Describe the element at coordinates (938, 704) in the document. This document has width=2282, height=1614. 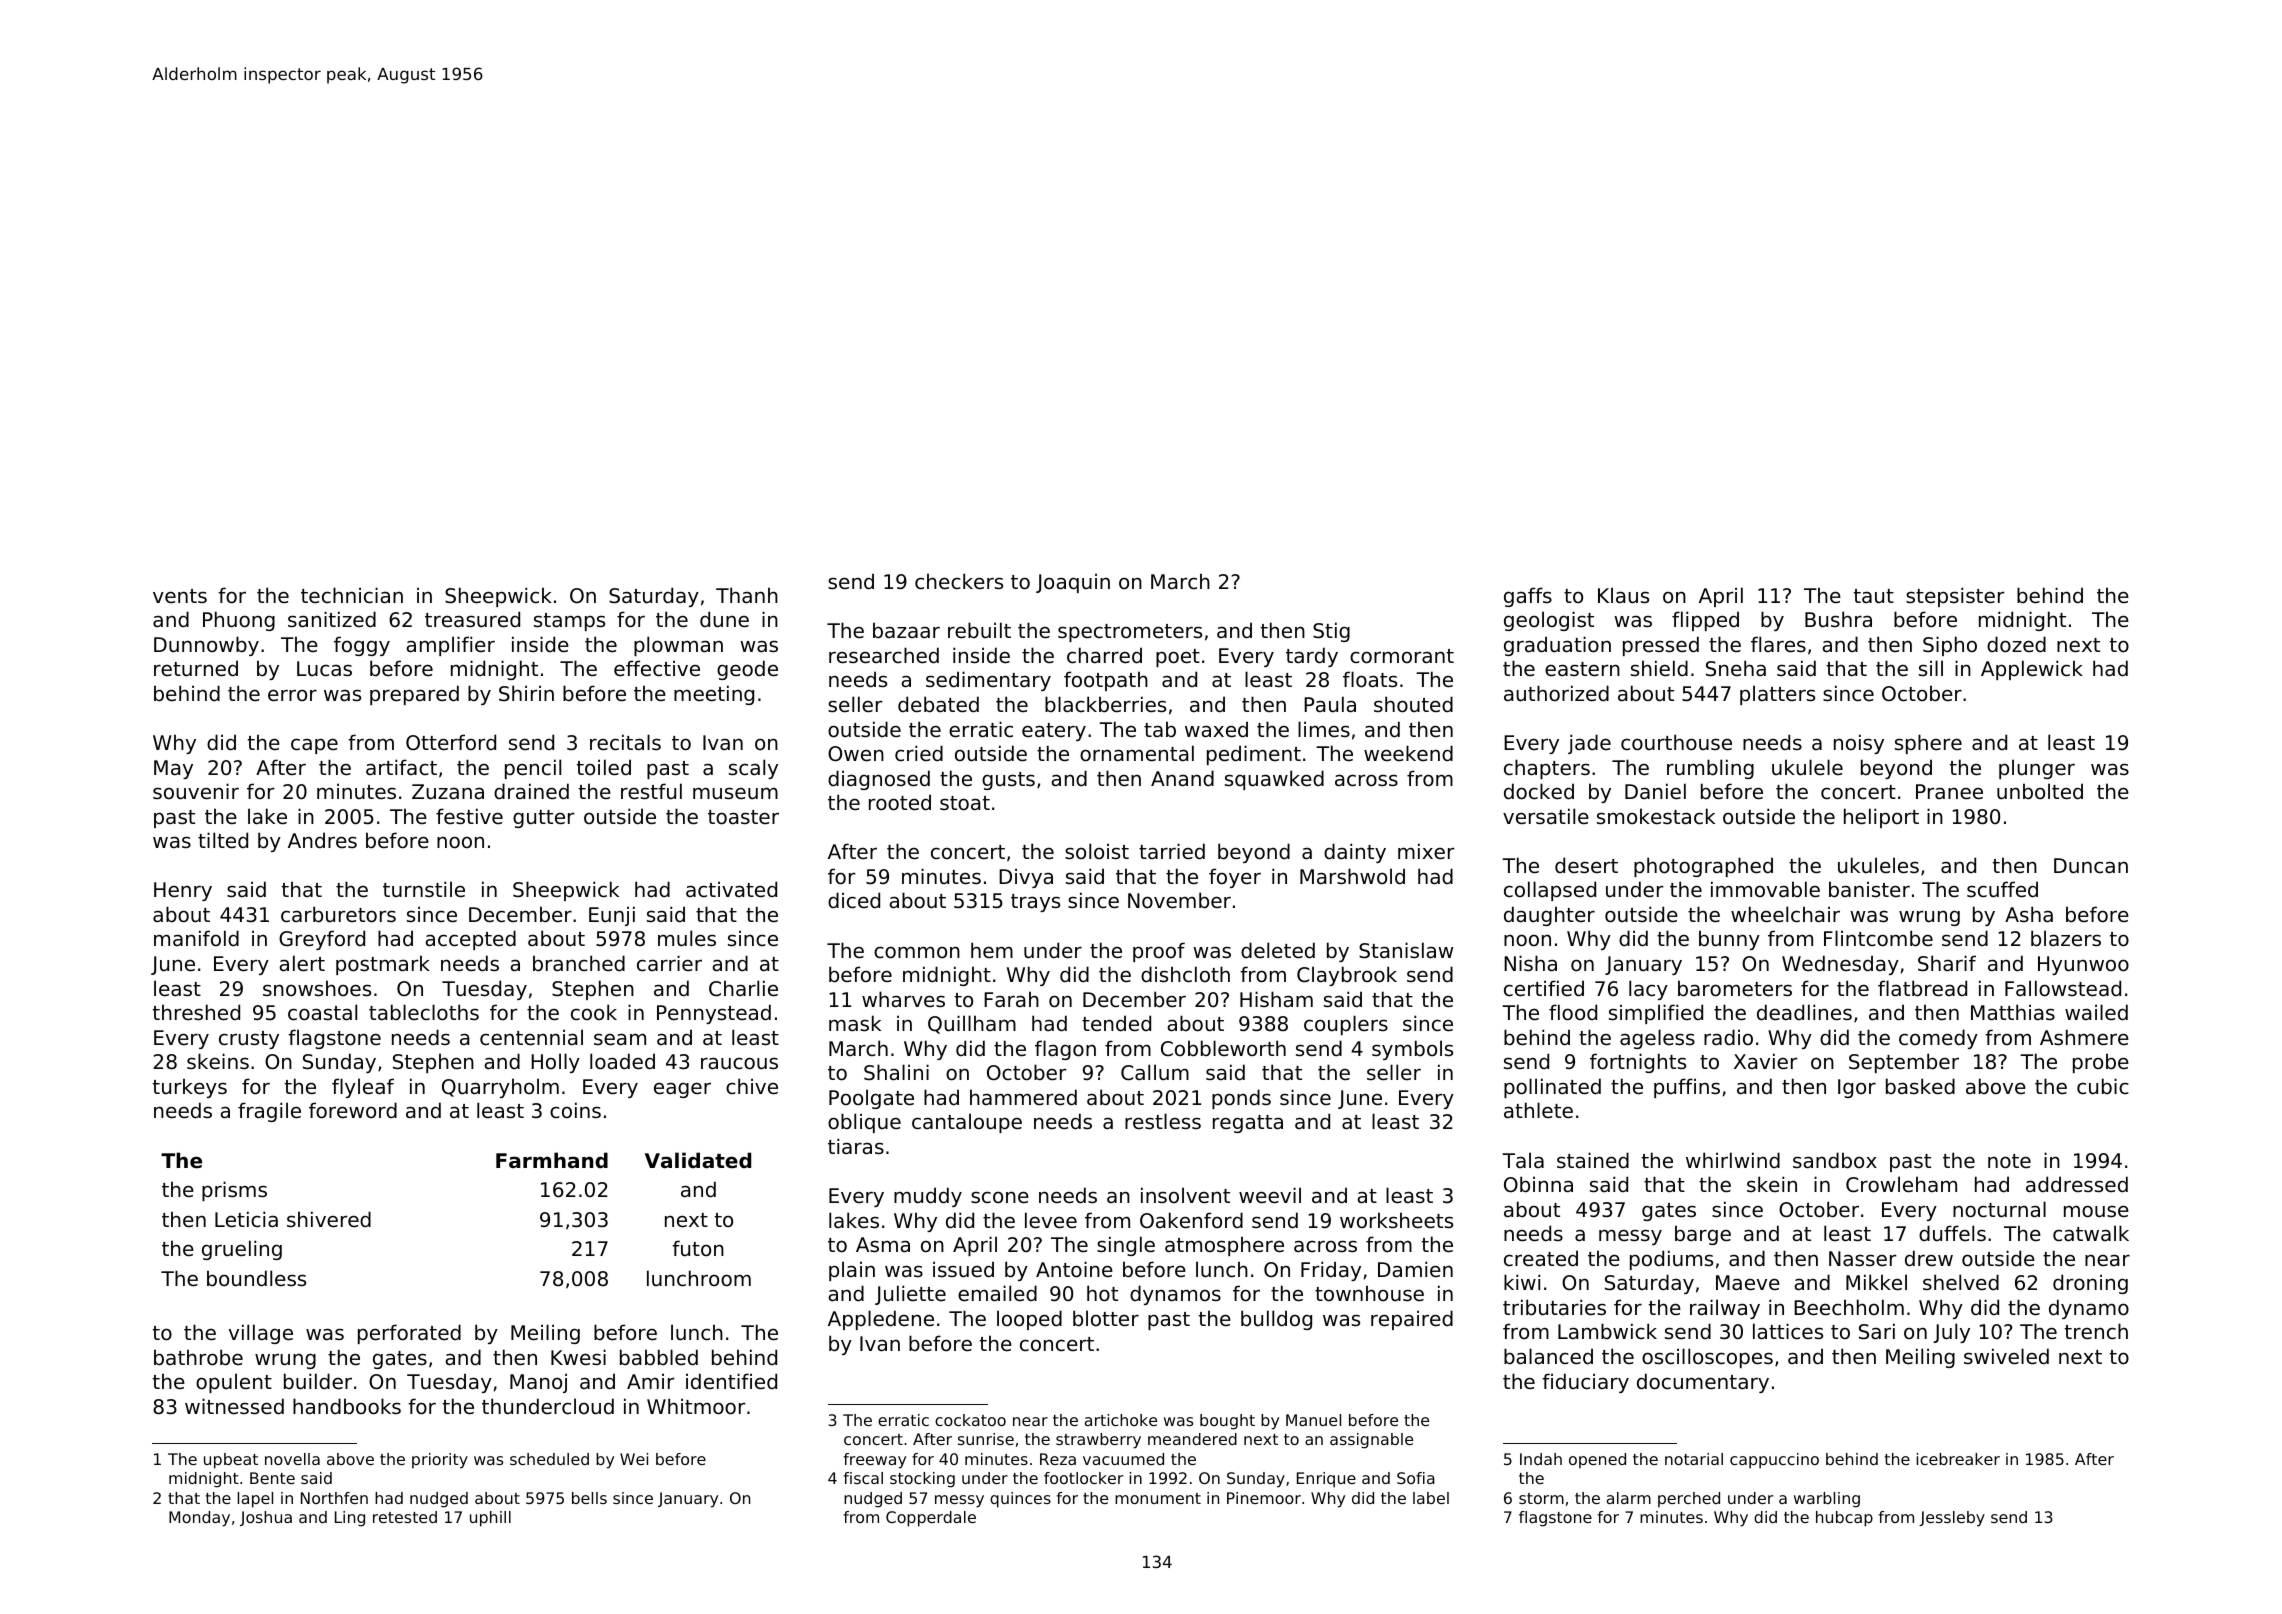
I see `debated` at that location.
